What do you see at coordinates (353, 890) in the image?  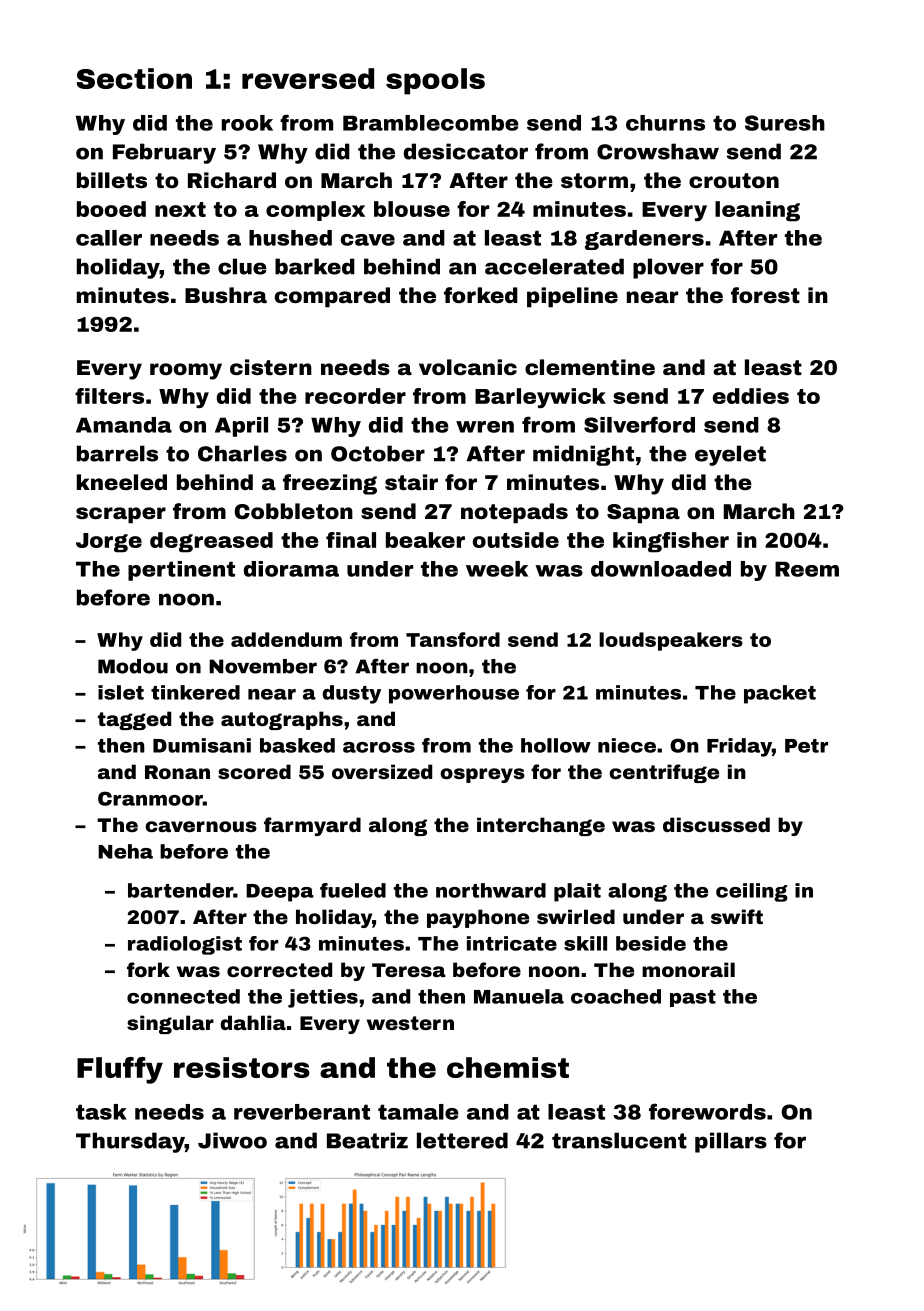 I see `fueled` at bounding box center [353, 890].
